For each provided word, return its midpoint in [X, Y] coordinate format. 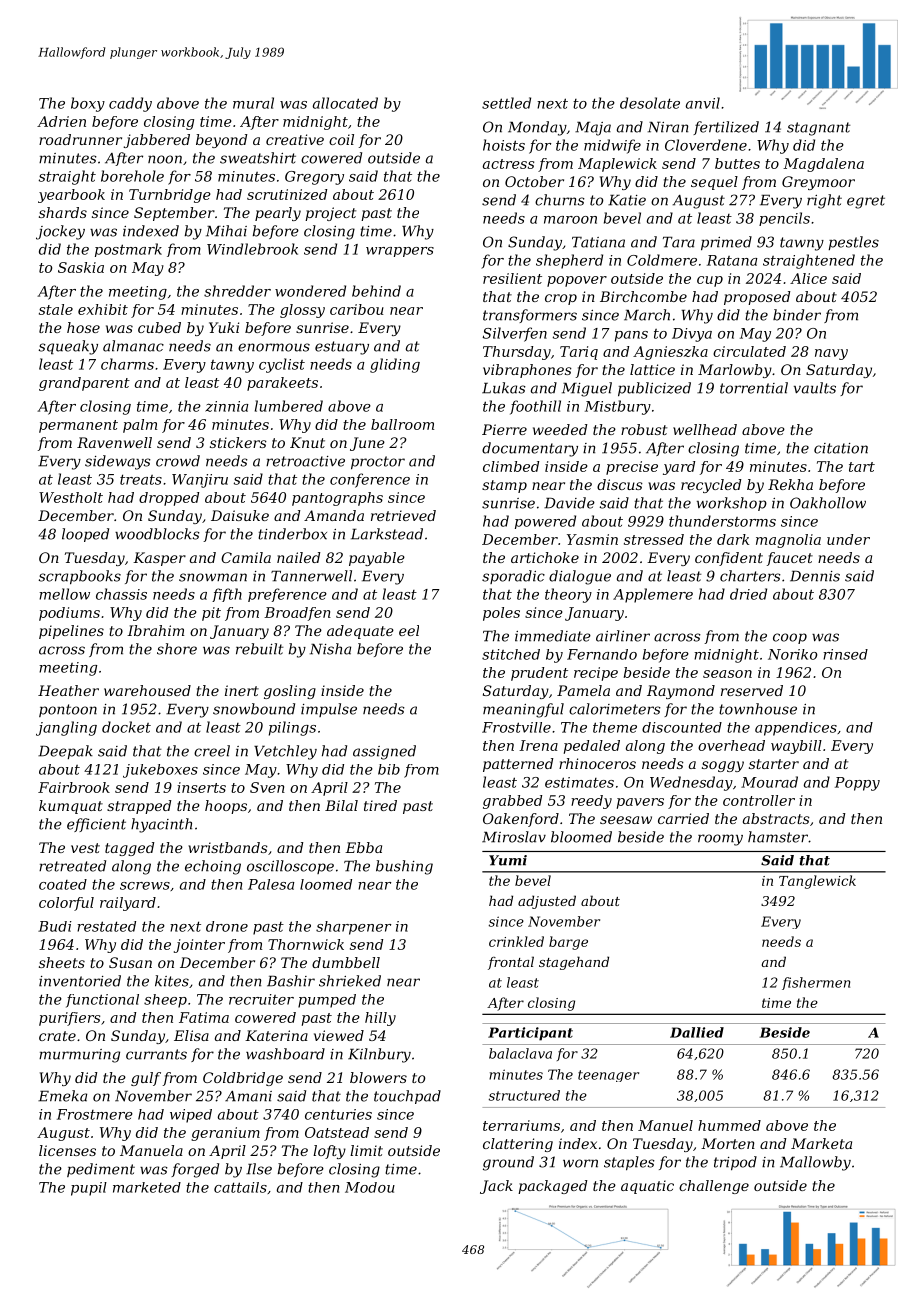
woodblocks [157, 534]
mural [253, 103]
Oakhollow [828, 503]
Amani [248, 1096]
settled [506, 103]
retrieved [403, 515]
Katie [627, 200]
